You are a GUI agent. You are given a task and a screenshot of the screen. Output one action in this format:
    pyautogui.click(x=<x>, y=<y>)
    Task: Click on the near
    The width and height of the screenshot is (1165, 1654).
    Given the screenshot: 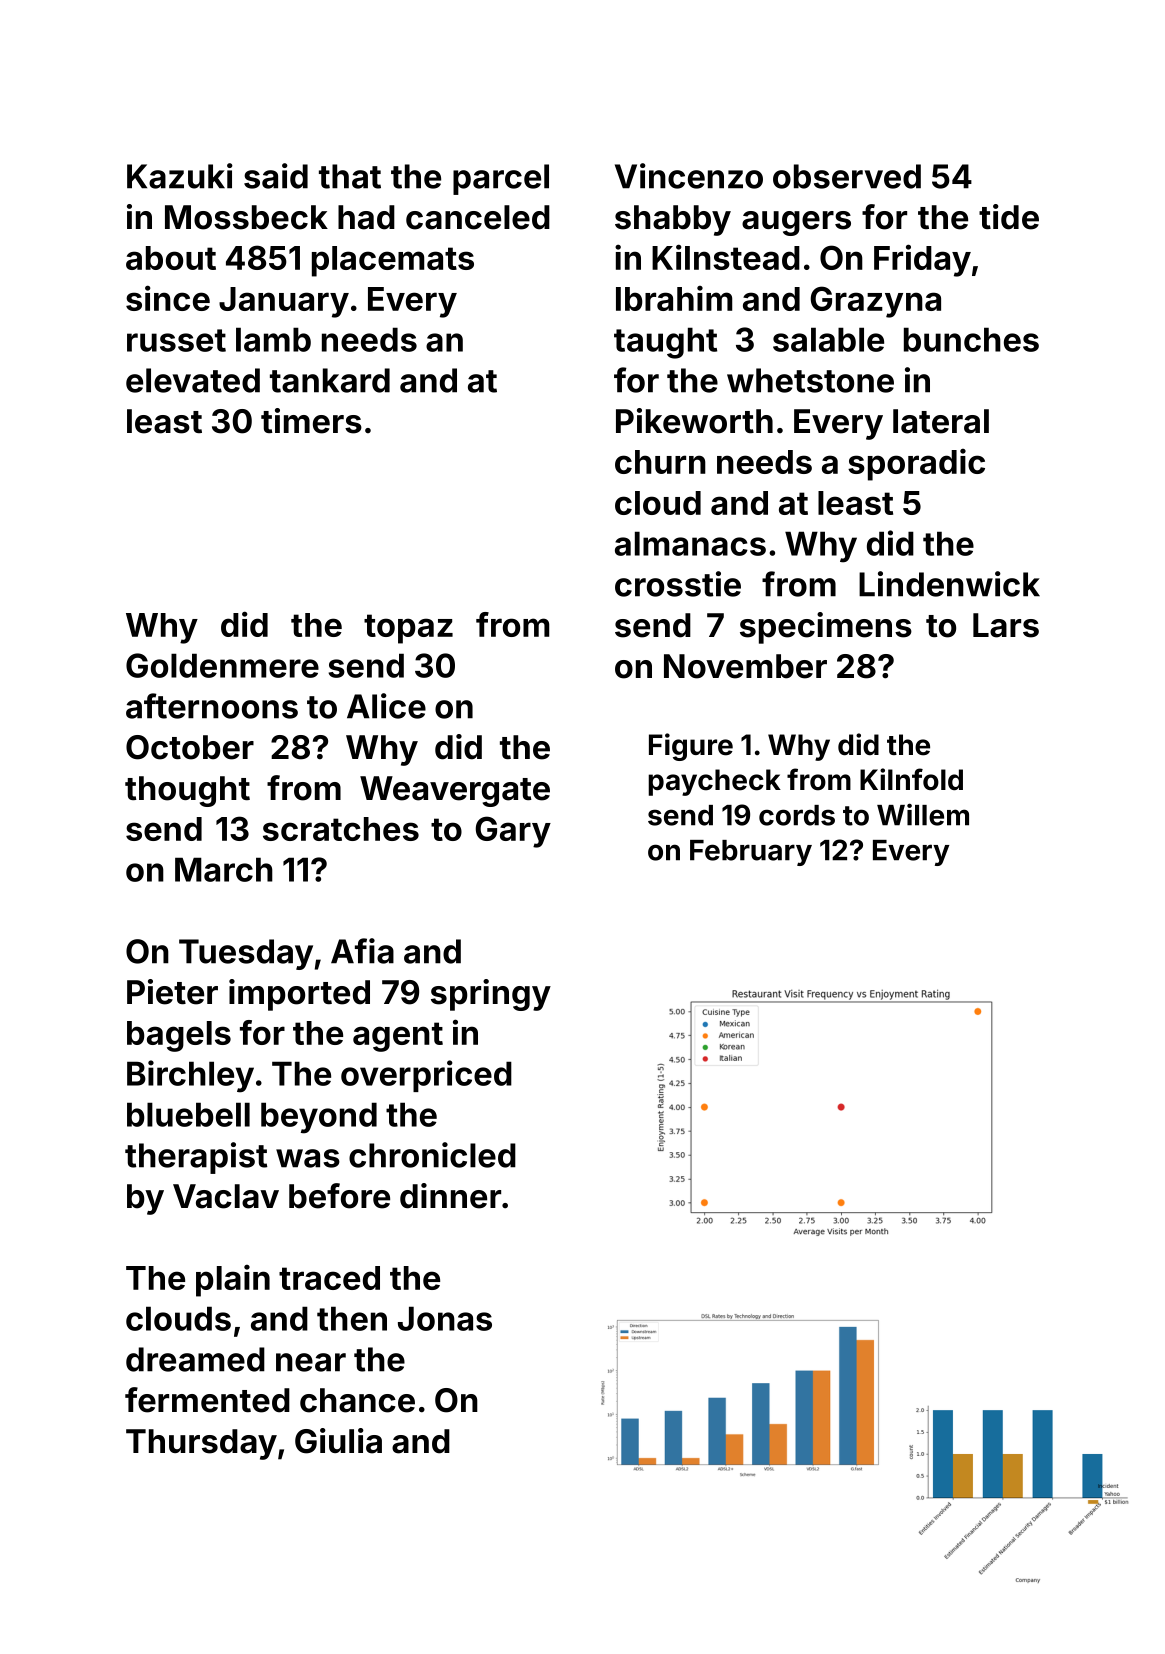 What is the action you would take?
    pyautogui.click(x=311, y=1362)
